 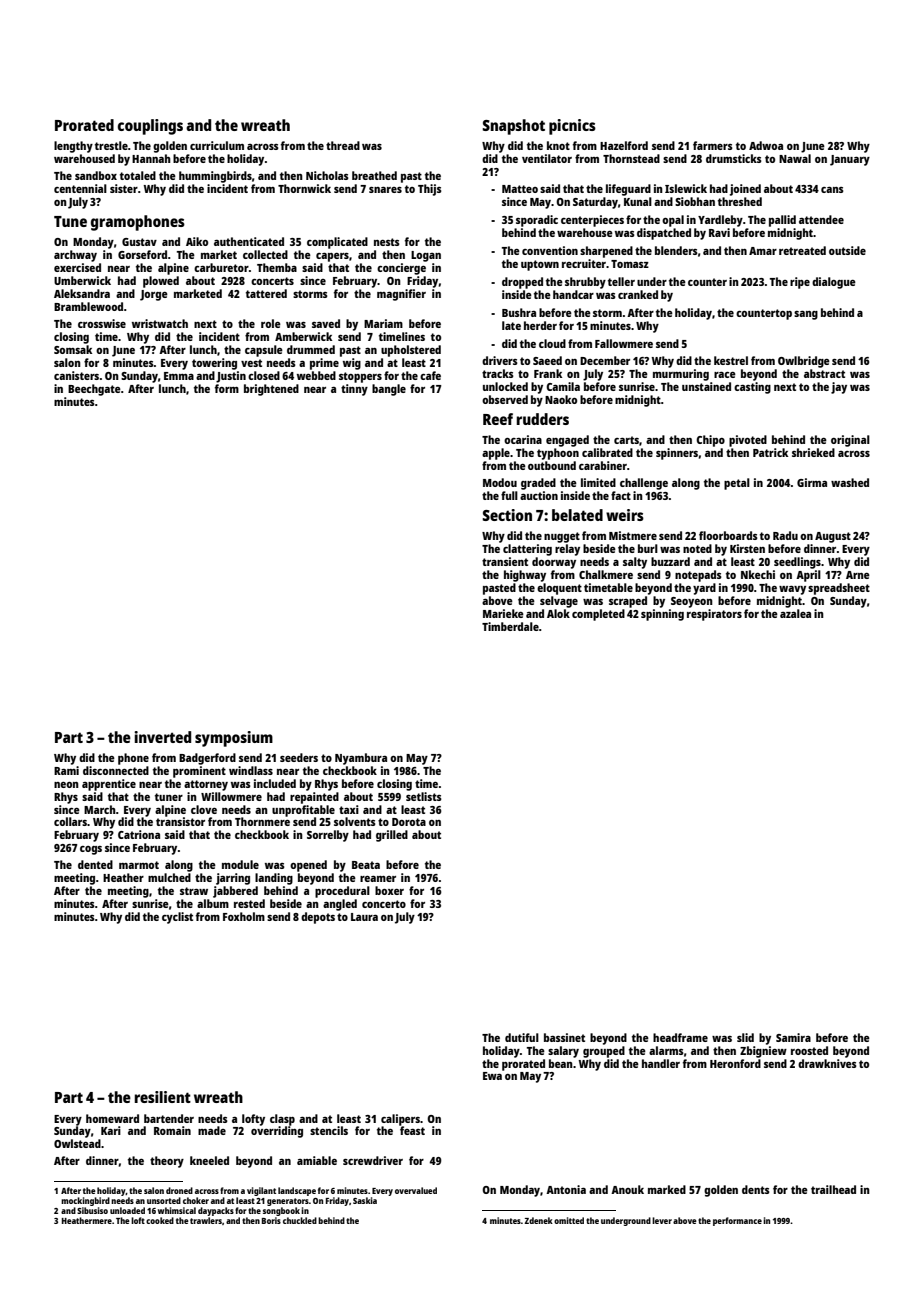 What do you see at coordinates (80, 188) in the document?
I see `centennial` at bounding box center [80, 188].
